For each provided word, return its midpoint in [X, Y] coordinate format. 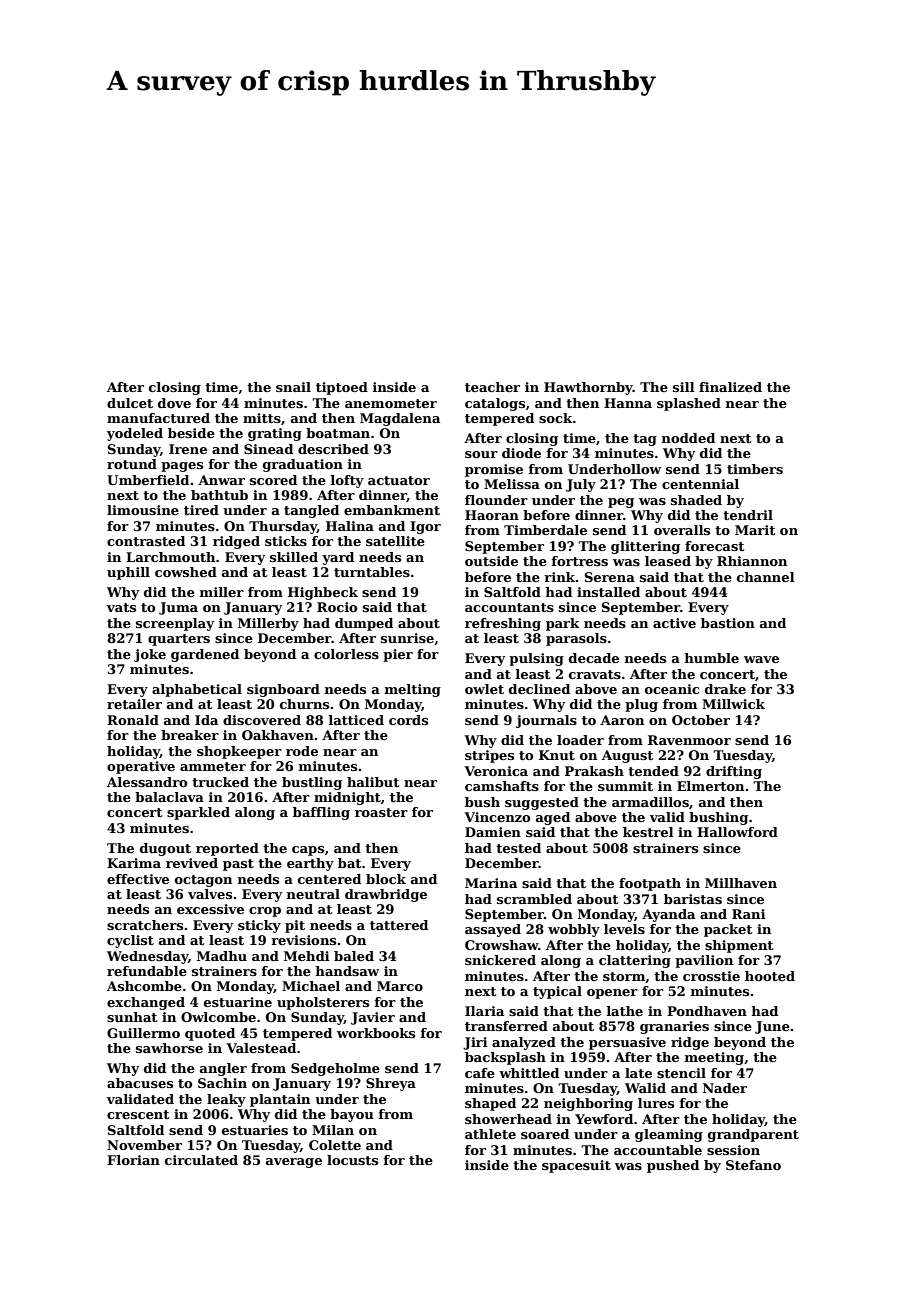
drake [725, 689]
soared [545, 1134]
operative [141, 767]
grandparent [753, 1135]
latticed [356, 720]
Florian [133, 1160]
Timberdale [545, 530]
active [674, 623]
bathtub [219, 495]
